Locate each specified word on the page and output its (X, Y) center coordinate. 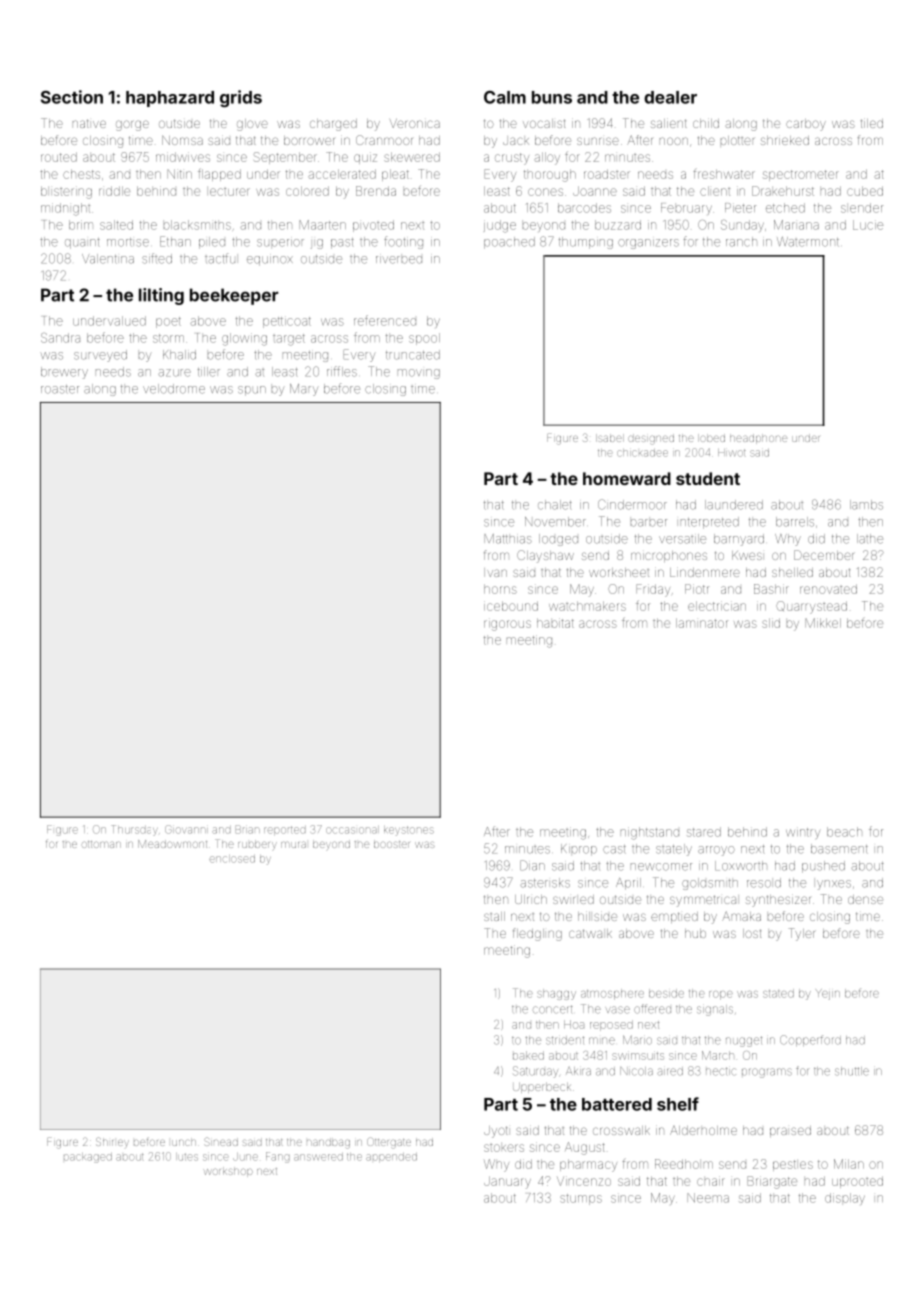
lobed (711, 438)
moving (419, 374)
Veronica (415, 123)
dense (865, 899)
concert (553, 1009)
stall (494, 916)
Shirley (112, 1142)
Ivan (495, 572)
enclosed (232, 859)
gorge (132, 125)
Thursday (134, 830)
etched (785, 208)
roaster (60, 389)
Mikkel (823, 623)
